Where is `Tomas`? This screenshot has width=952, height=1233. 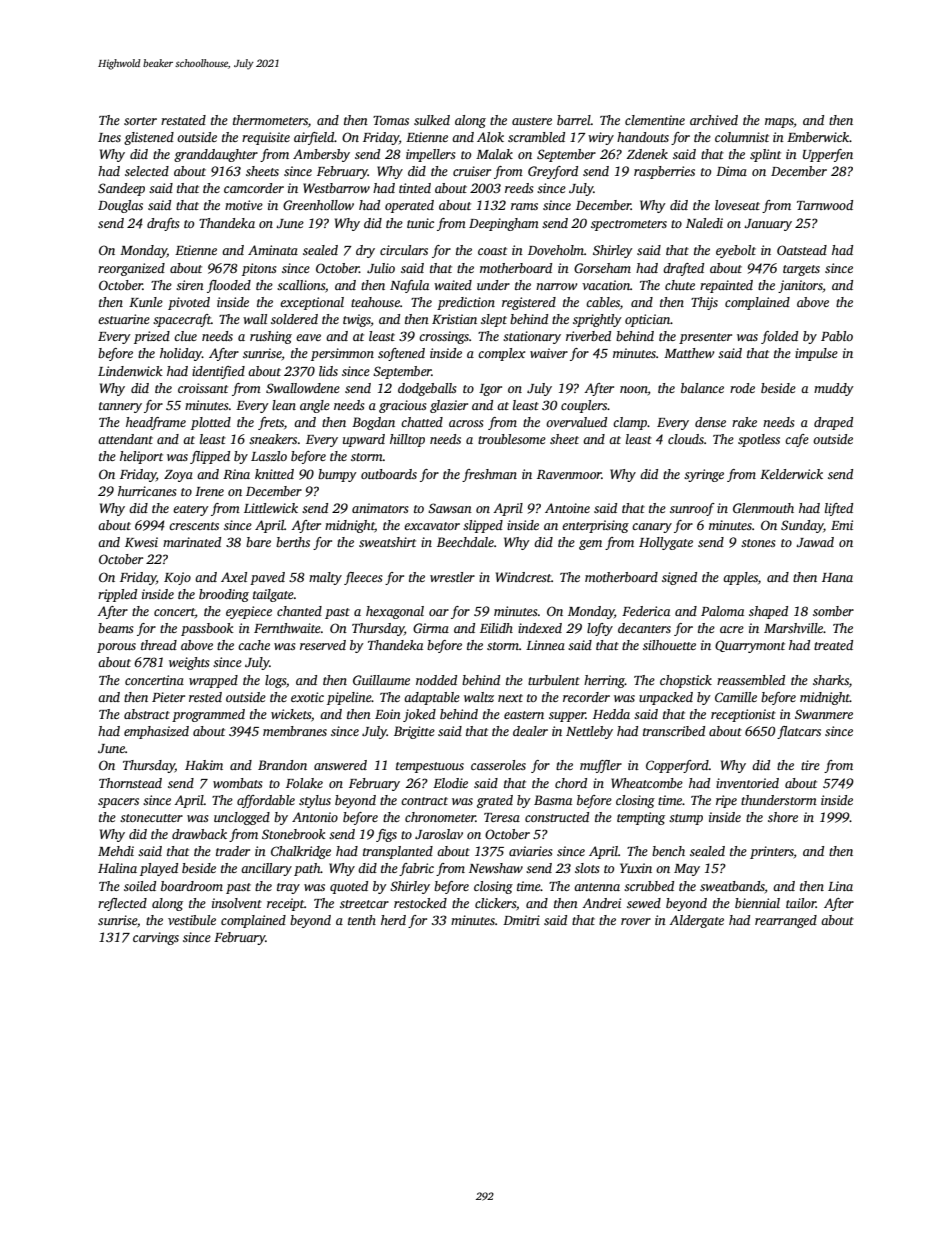
Tomas is located at coordinates (391, 120).
